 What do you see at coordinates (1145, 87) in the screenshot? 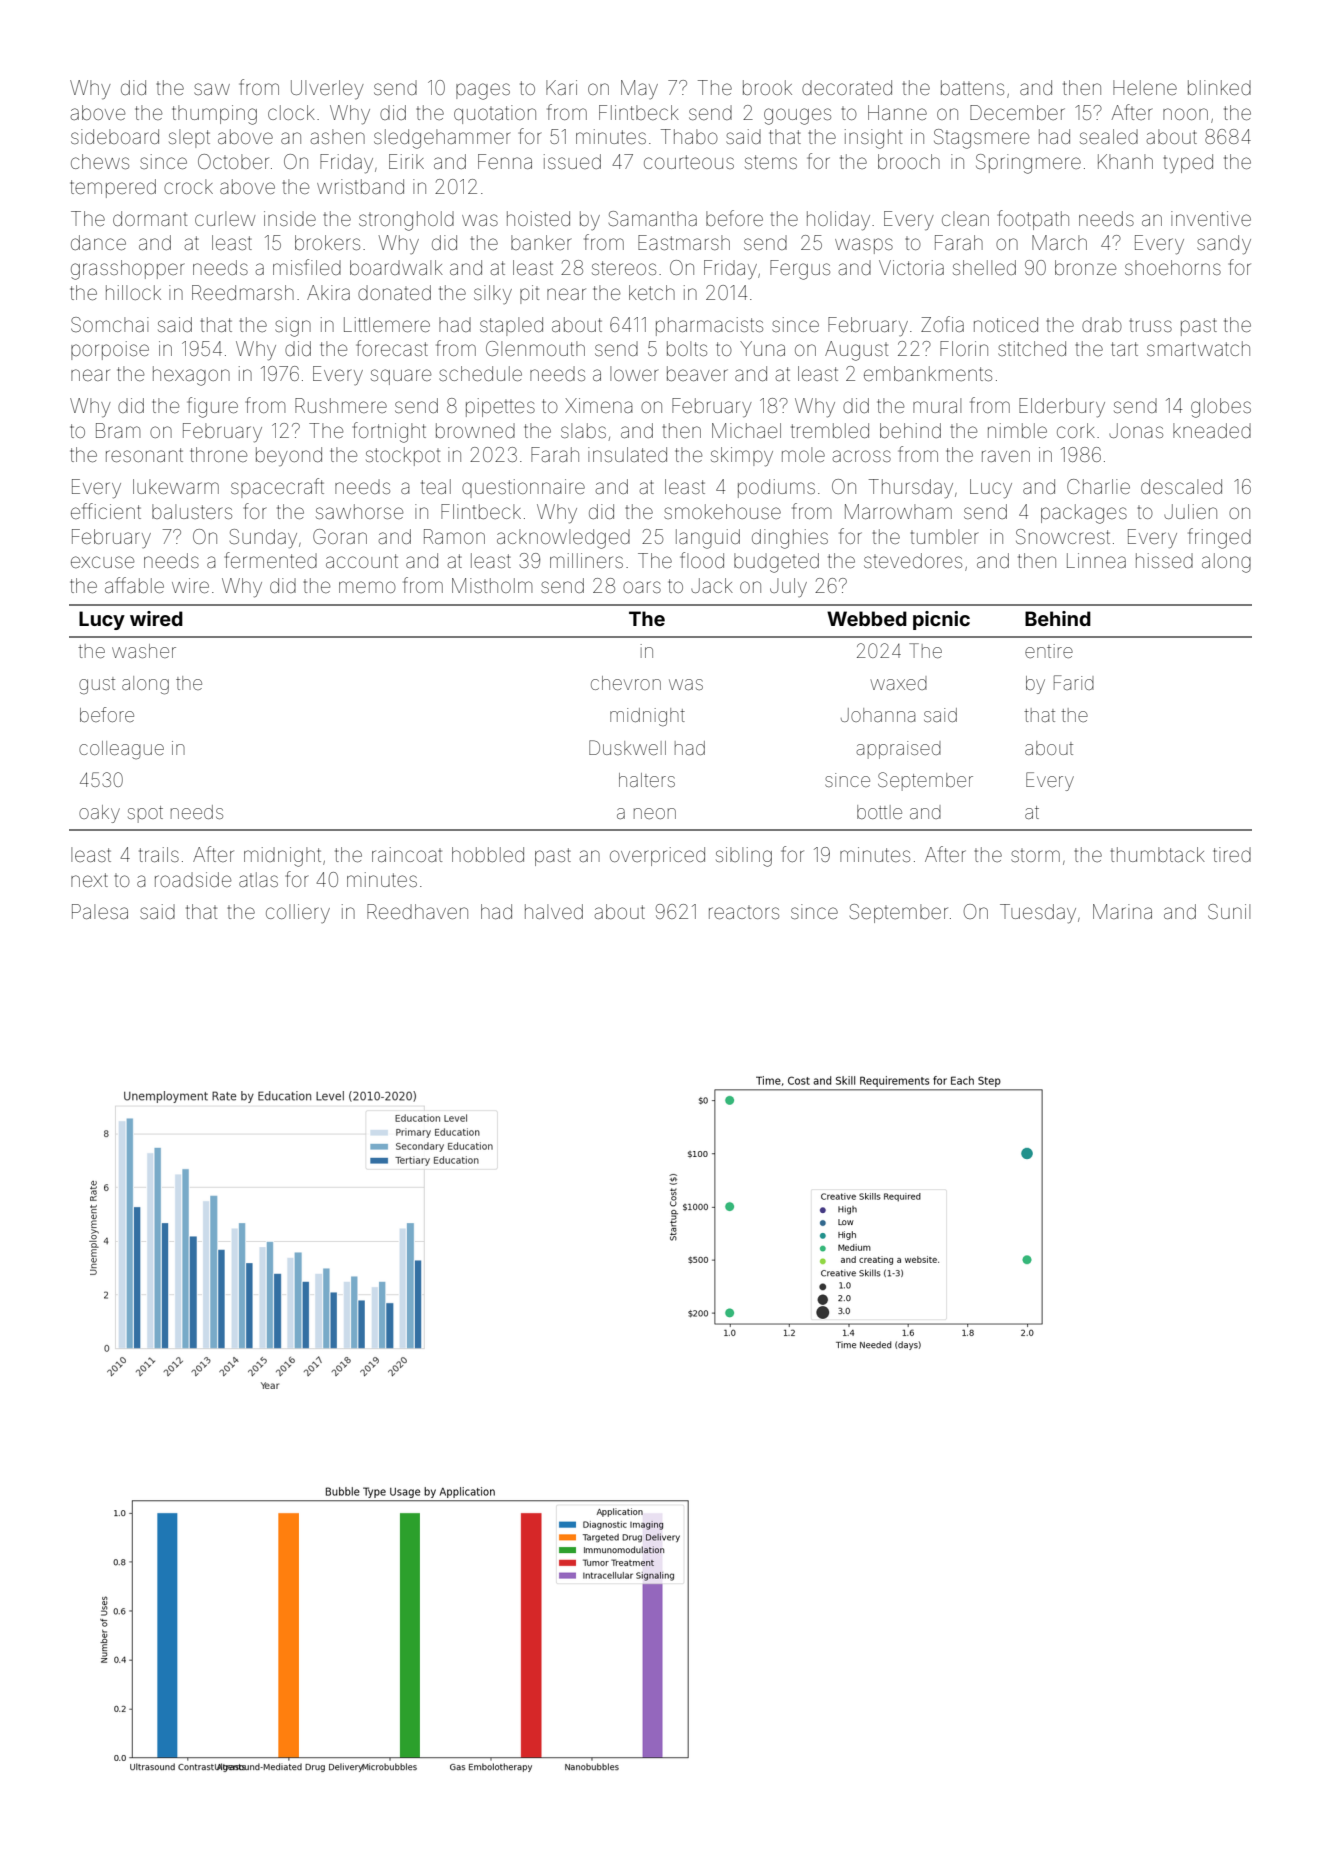
I see `Helene` at bounding box center [1145, 87].
